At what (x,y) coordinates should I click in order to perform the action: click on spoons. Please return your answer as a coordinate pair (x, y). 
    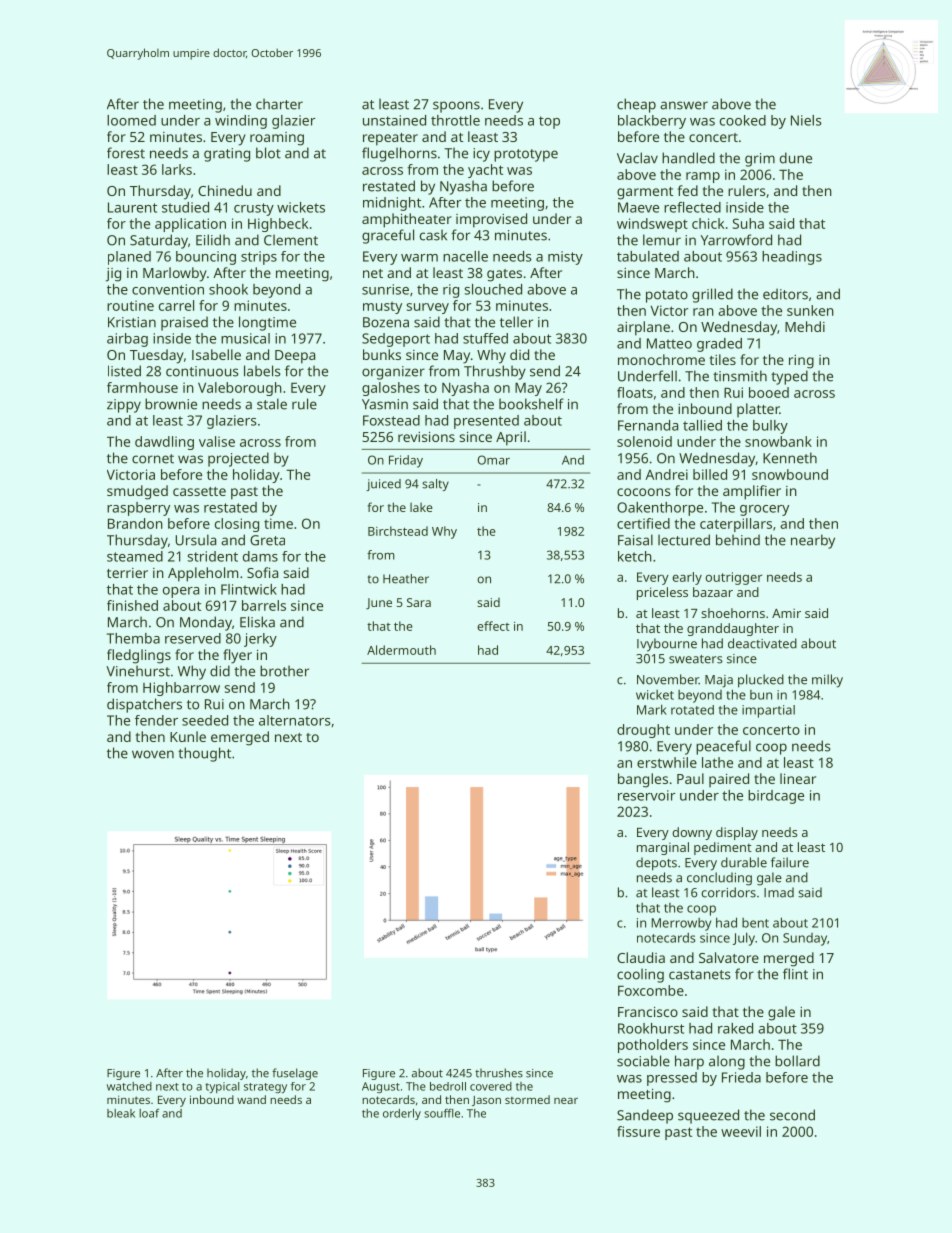
    Looking at the image, I should click on (456, 107).
